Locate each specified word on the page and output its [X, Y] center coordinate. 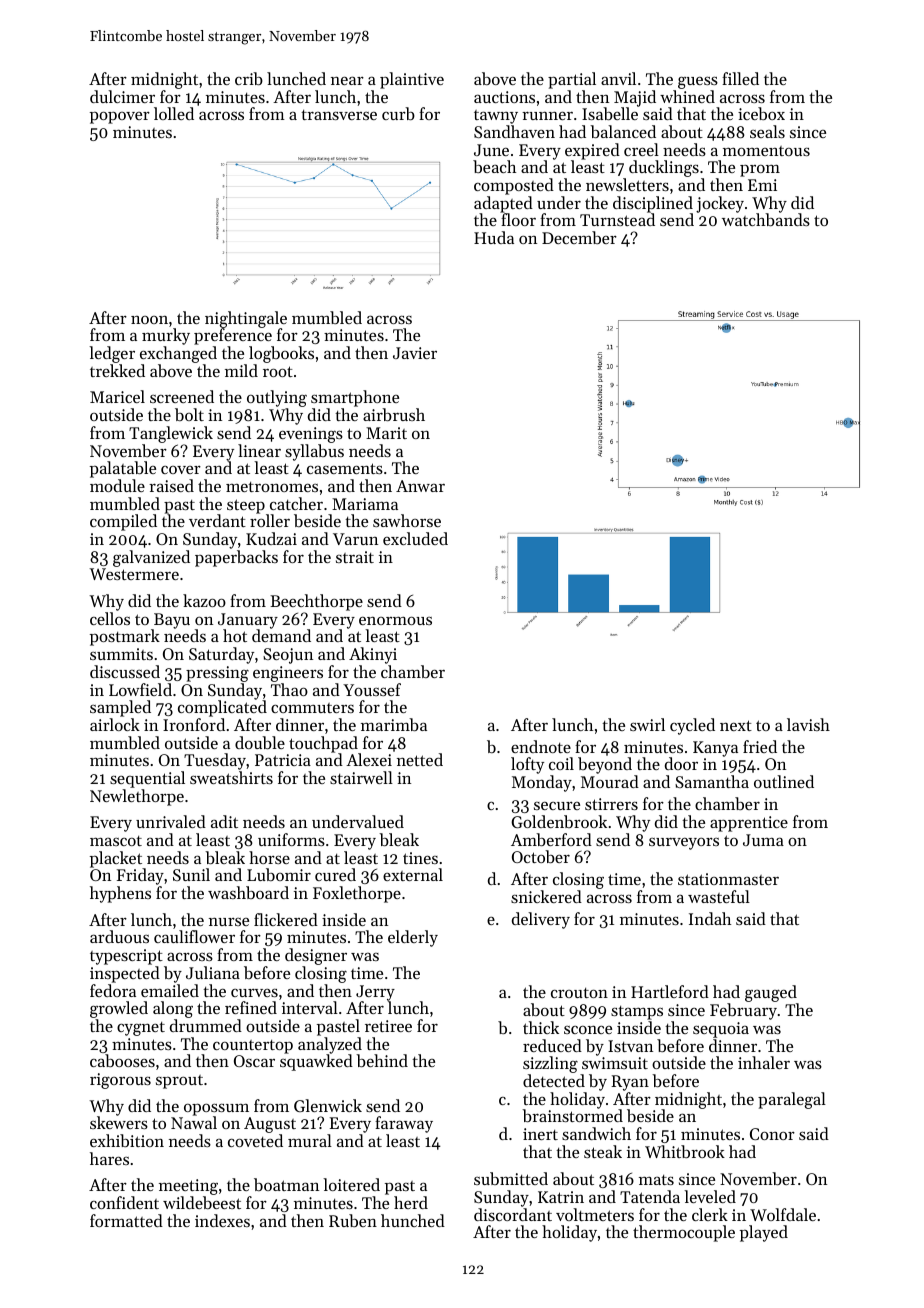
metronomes [272, 487]
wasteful [719, 896]
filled [740, 78]
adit [224, 821]
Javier [415, 353]
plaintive [412, 80]
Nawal [194, 1122]
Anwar [420, 486]
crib [249, 78]
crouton [579, 993]
